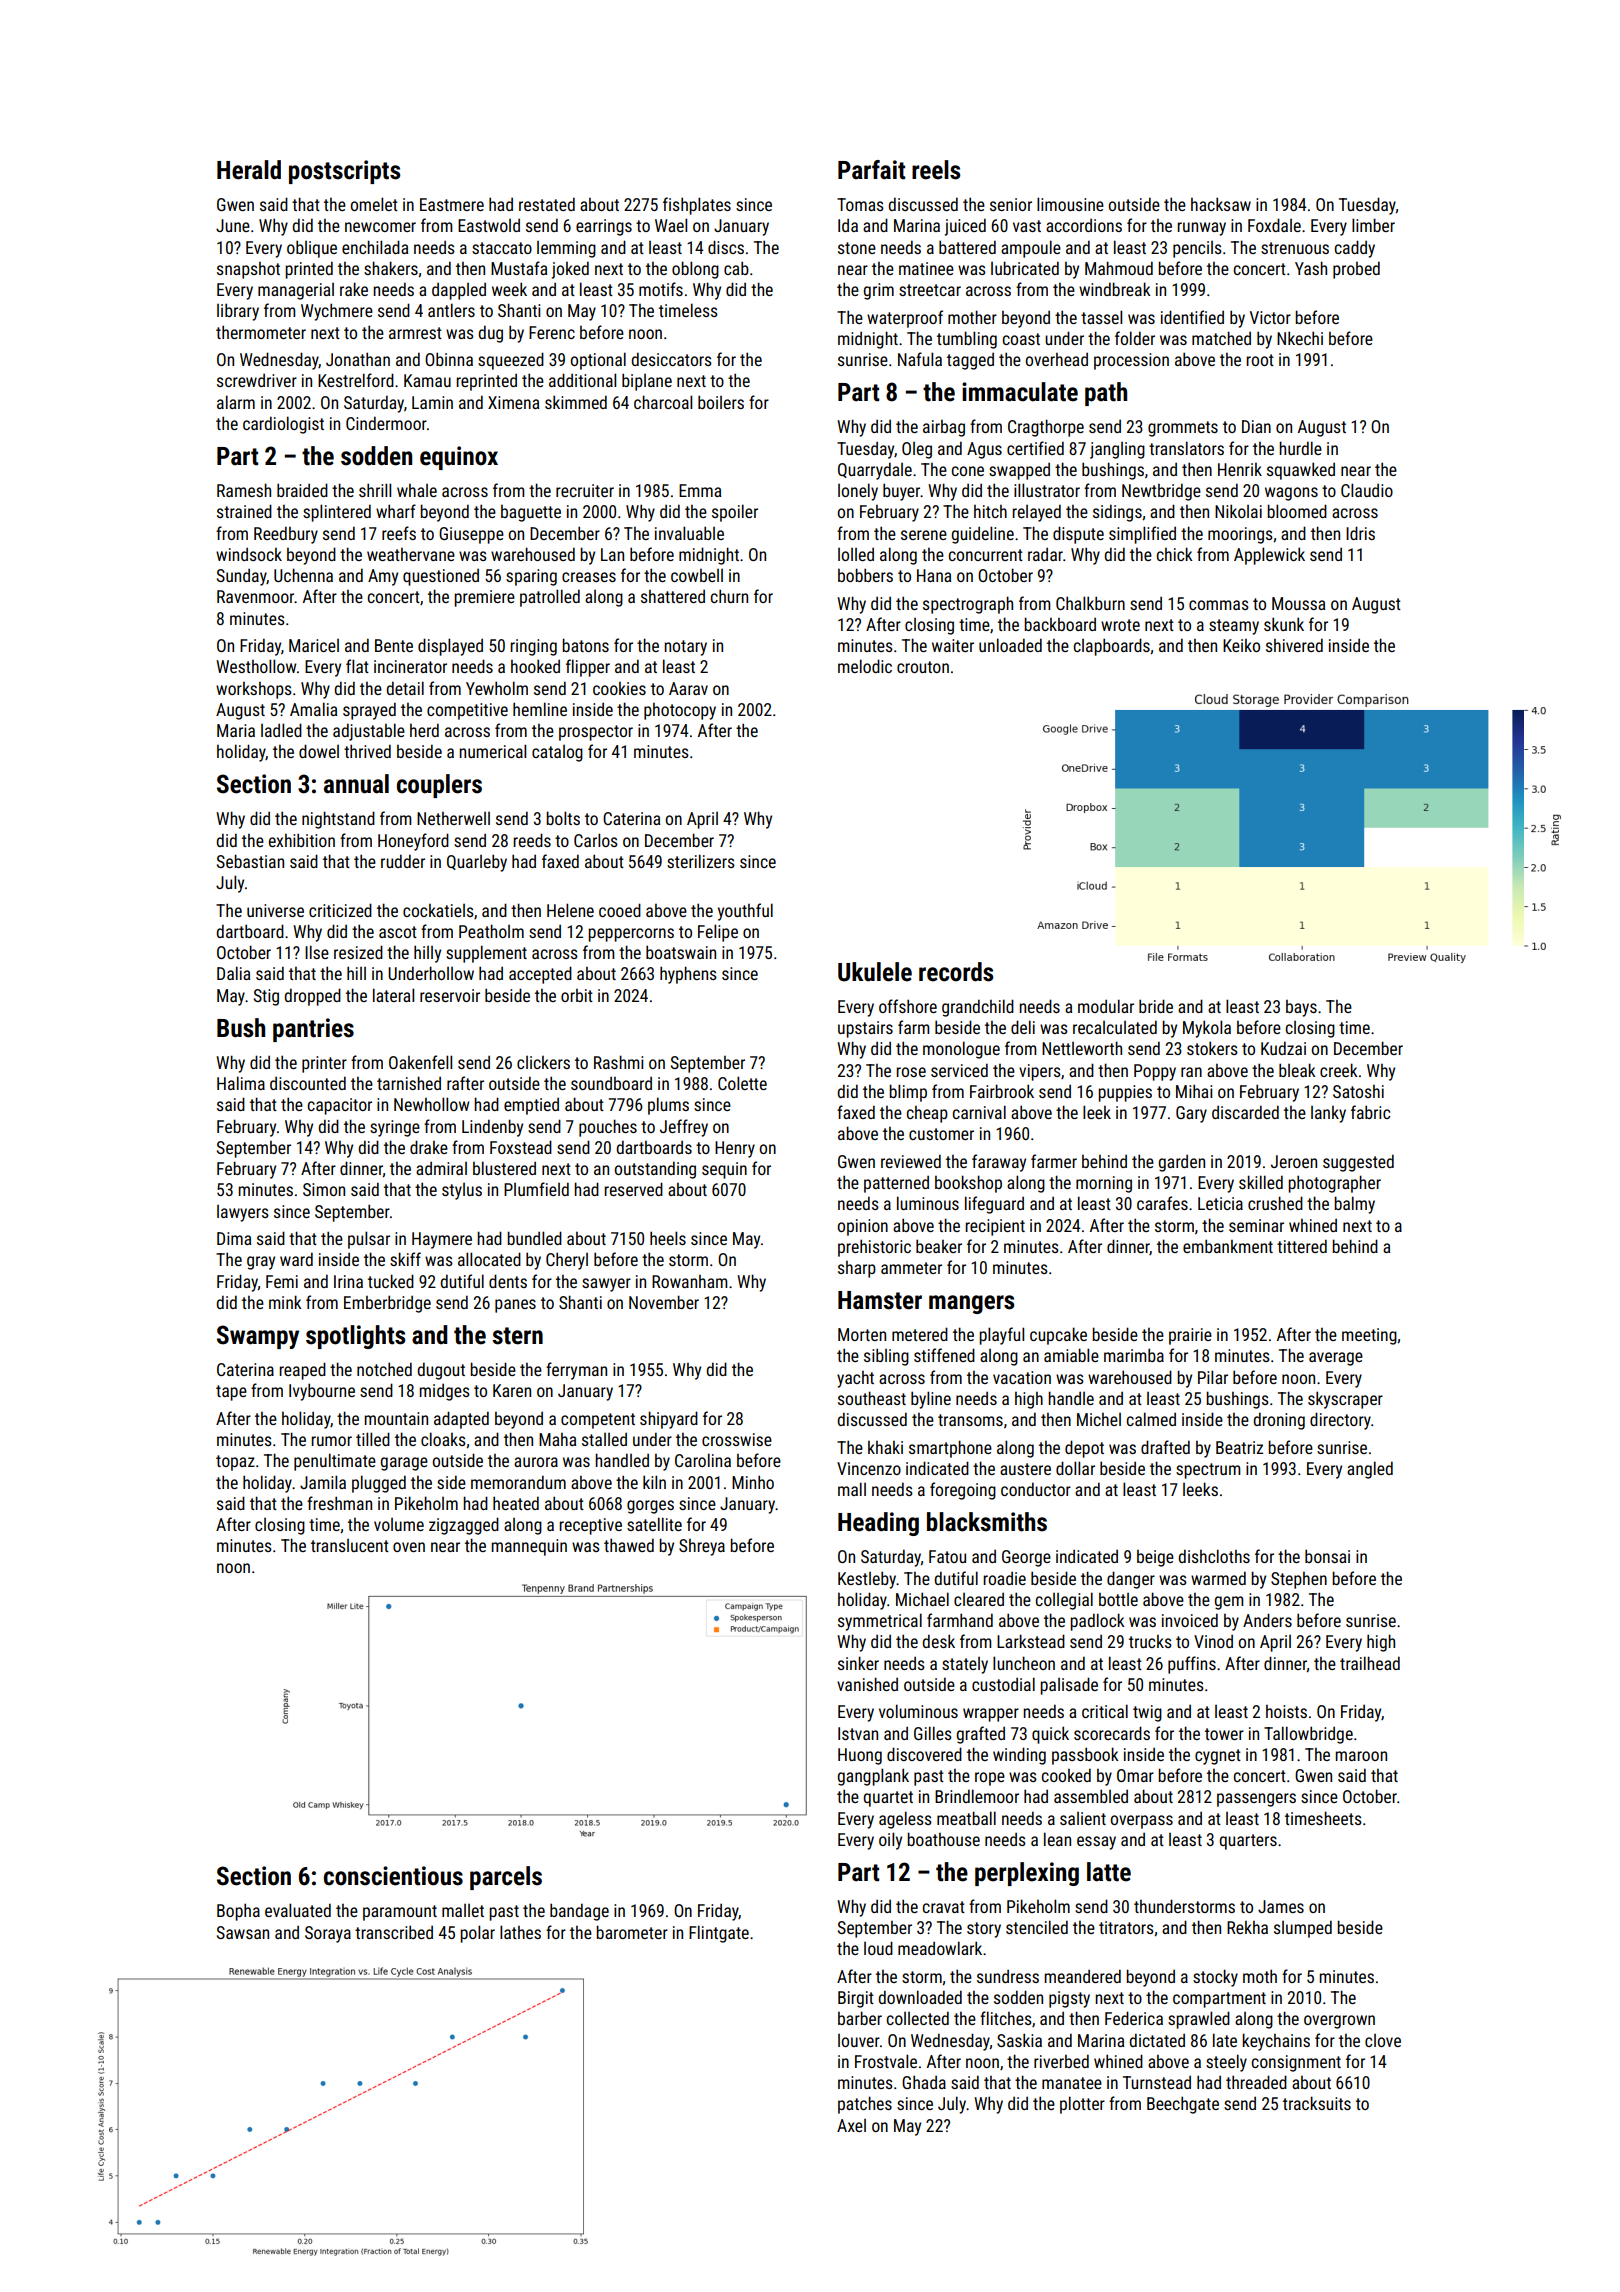 The image size is (1620, 2292). What do you see at coordinates (1281, 1906) in the document?
I see `James` at bounding box center [1281, 1906].
